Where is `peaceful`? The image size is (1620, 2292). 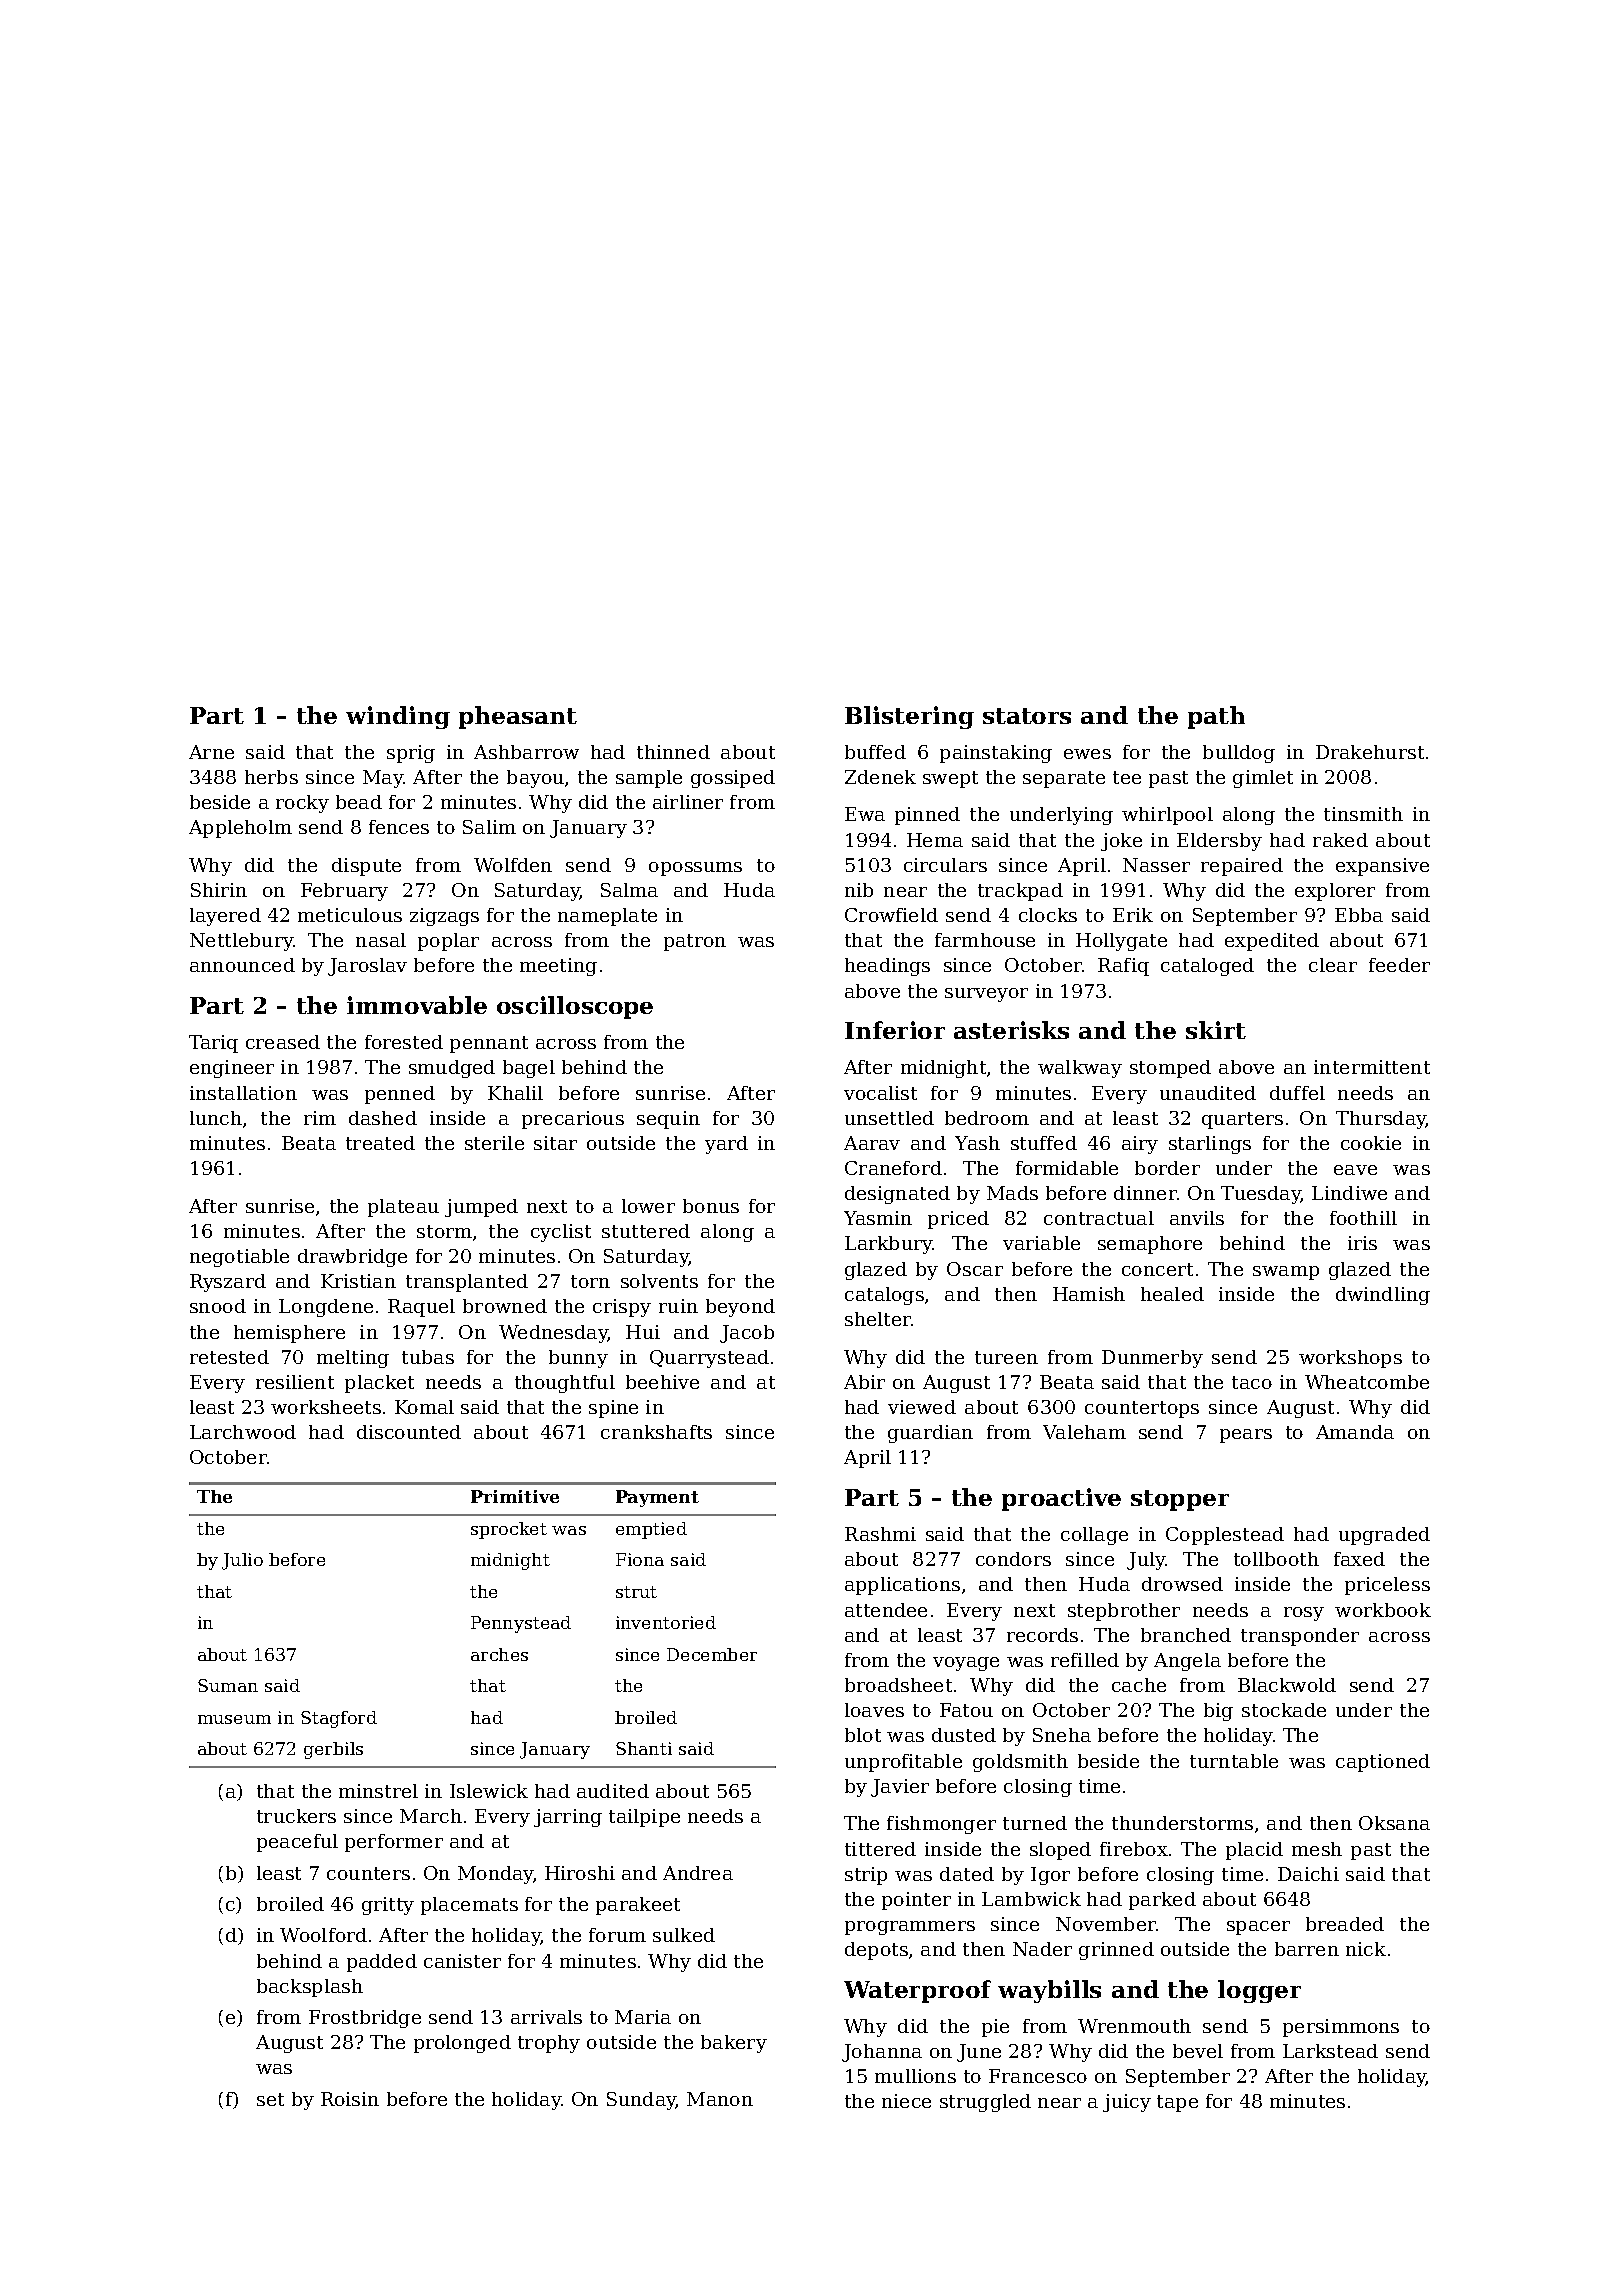
peaceful is located at coordinates (297, 1843).
